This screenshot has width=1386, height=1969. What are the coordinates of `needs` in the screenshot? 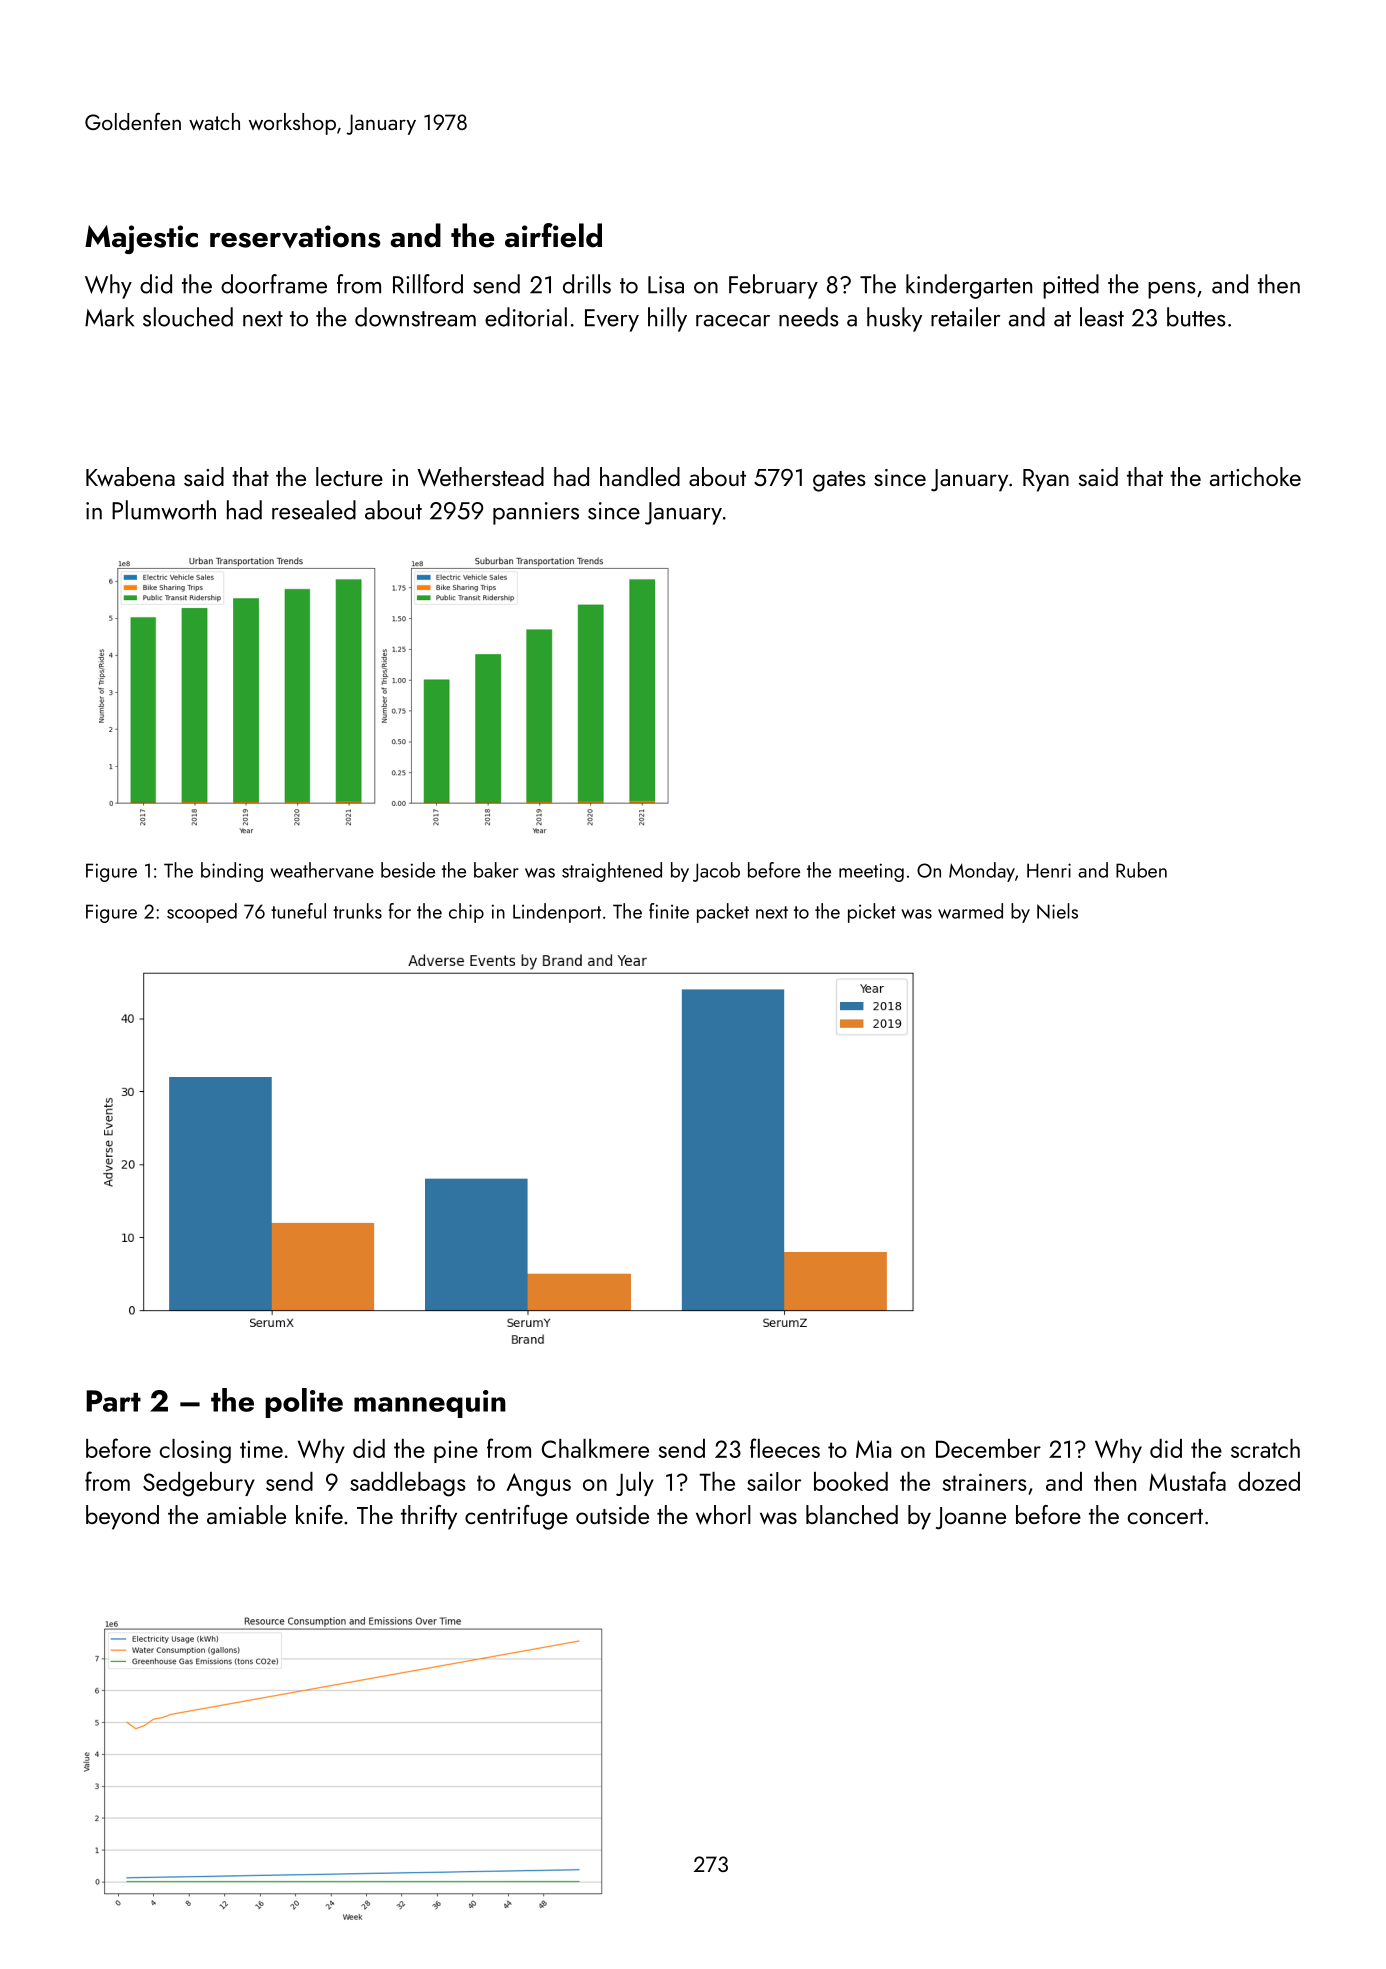 It's located at (809, 317).
